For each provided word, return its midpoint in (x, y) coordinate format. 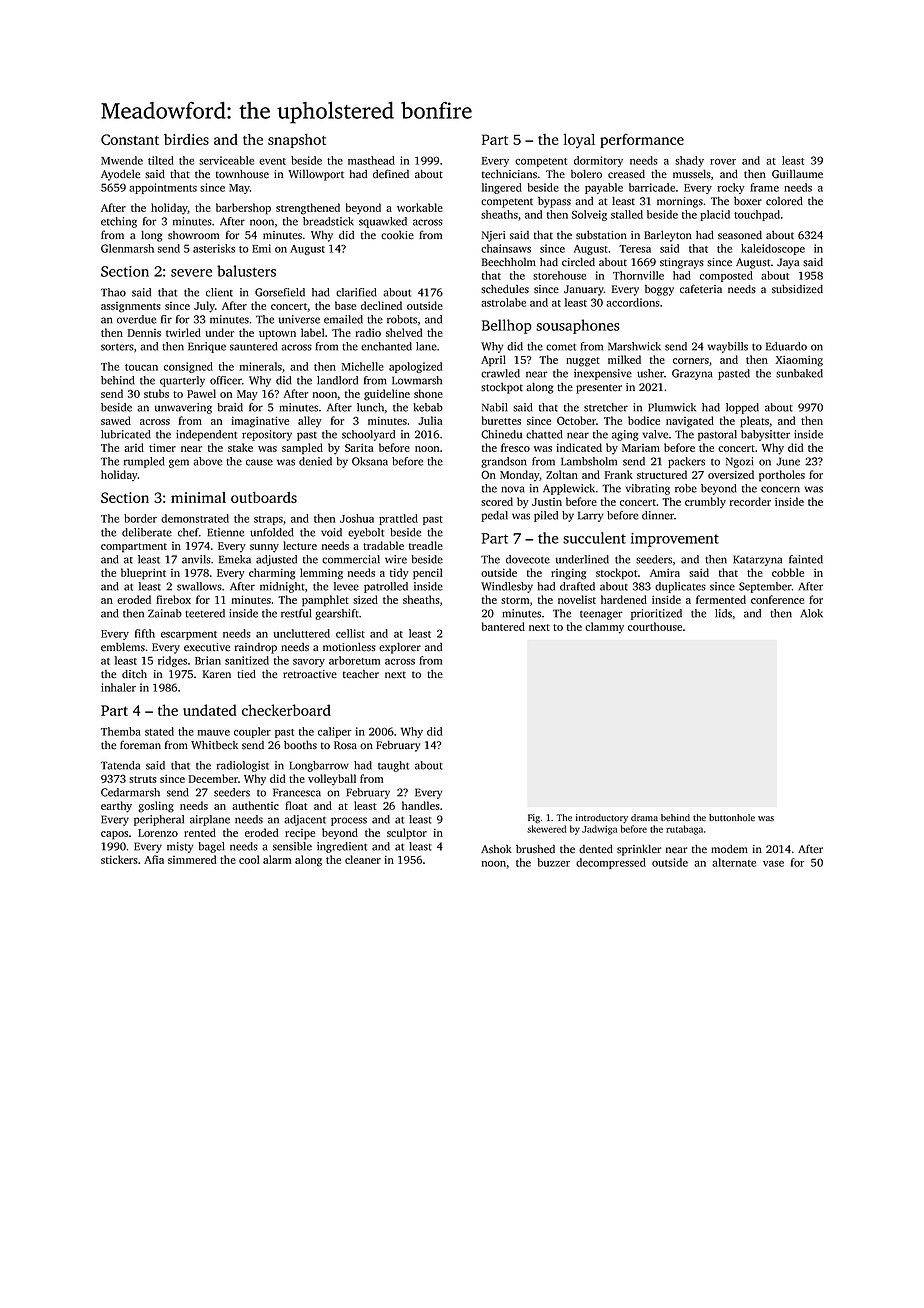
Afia (154, 859)
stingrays (682, 263)
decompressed (611, 863)
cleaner (363, 859)
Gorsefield (280, 292)
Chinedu (501, 434)
